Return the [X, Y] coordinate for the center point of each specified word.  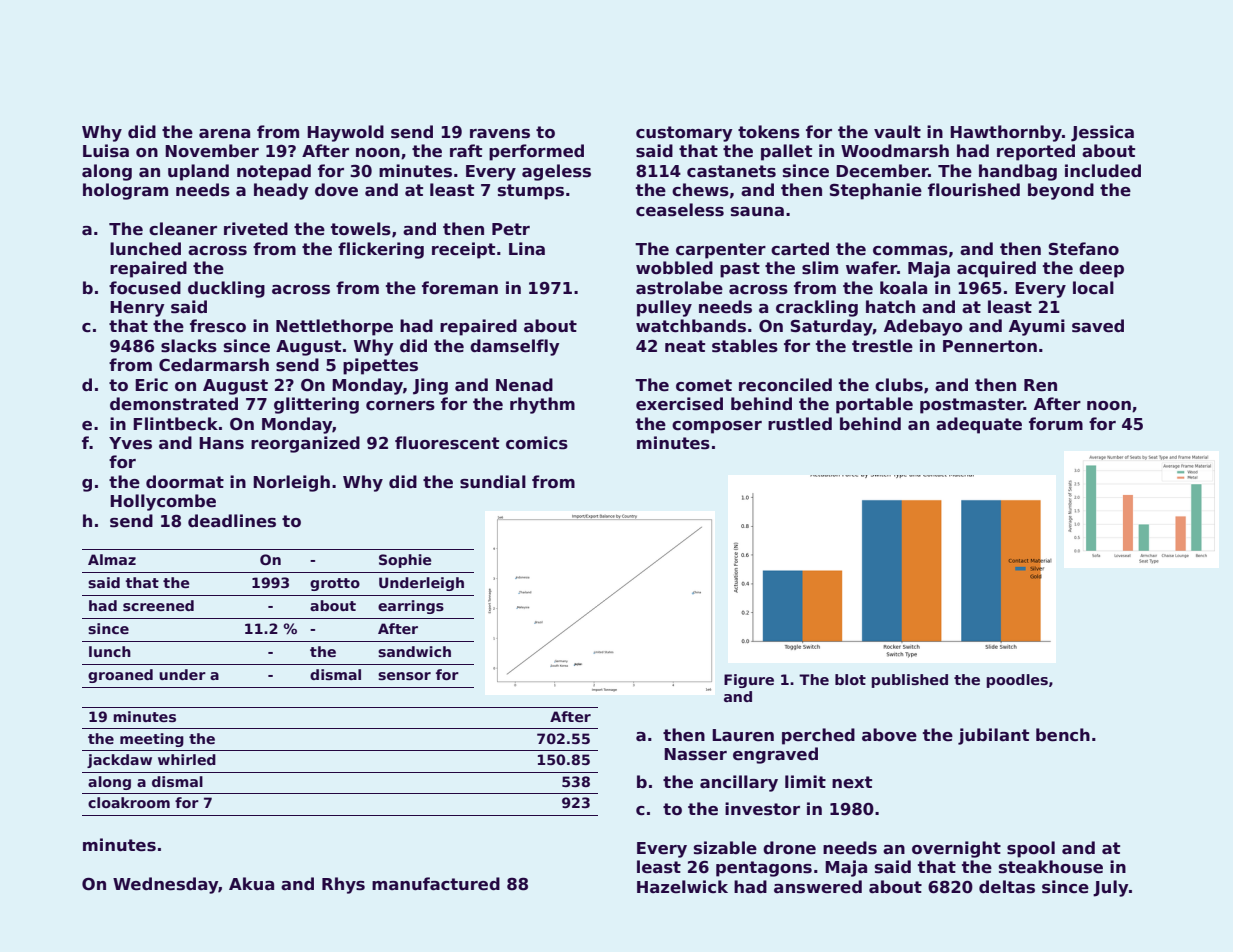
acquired [996, 269]
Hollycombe [163, 502]
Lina [527, 248]
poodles [1017, 681]
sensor [404, 676]
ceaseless [680, 210]
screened [158, 605]
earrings [411, 607]
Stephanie [876, 191]
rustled [800, 424]
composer [717, 427]
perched [818, 736]
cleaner [183, 229]
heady [281, 191]
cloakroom [129, 802]
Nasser [695, 754]
